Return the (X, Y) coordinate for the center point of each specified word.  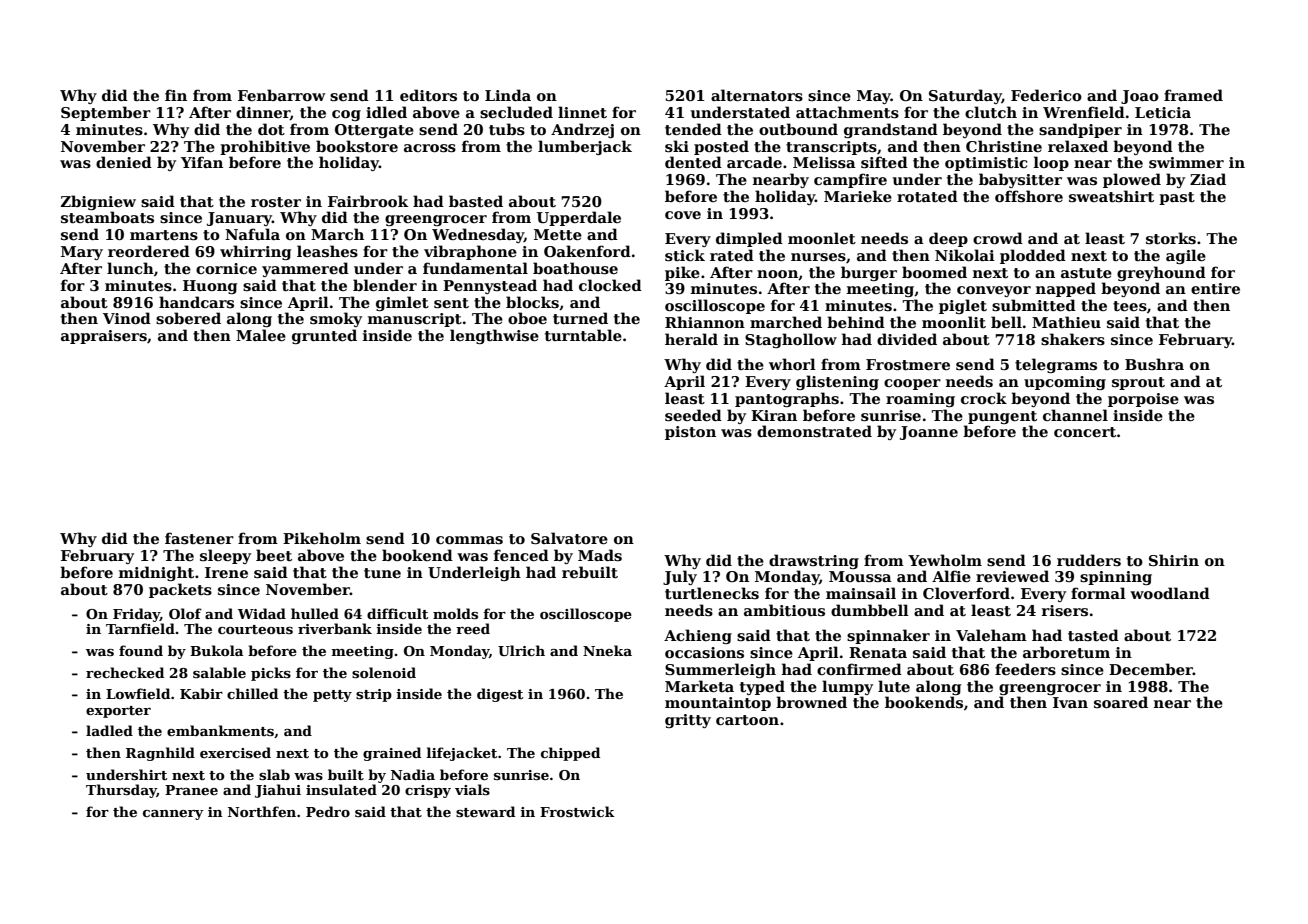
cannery (173, 815)
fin (176, 95)
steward (485, 811)
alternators (757, 95)
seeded (693, 415)
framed (1193, 95)
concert (1085, 432)
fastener (199, 538)
